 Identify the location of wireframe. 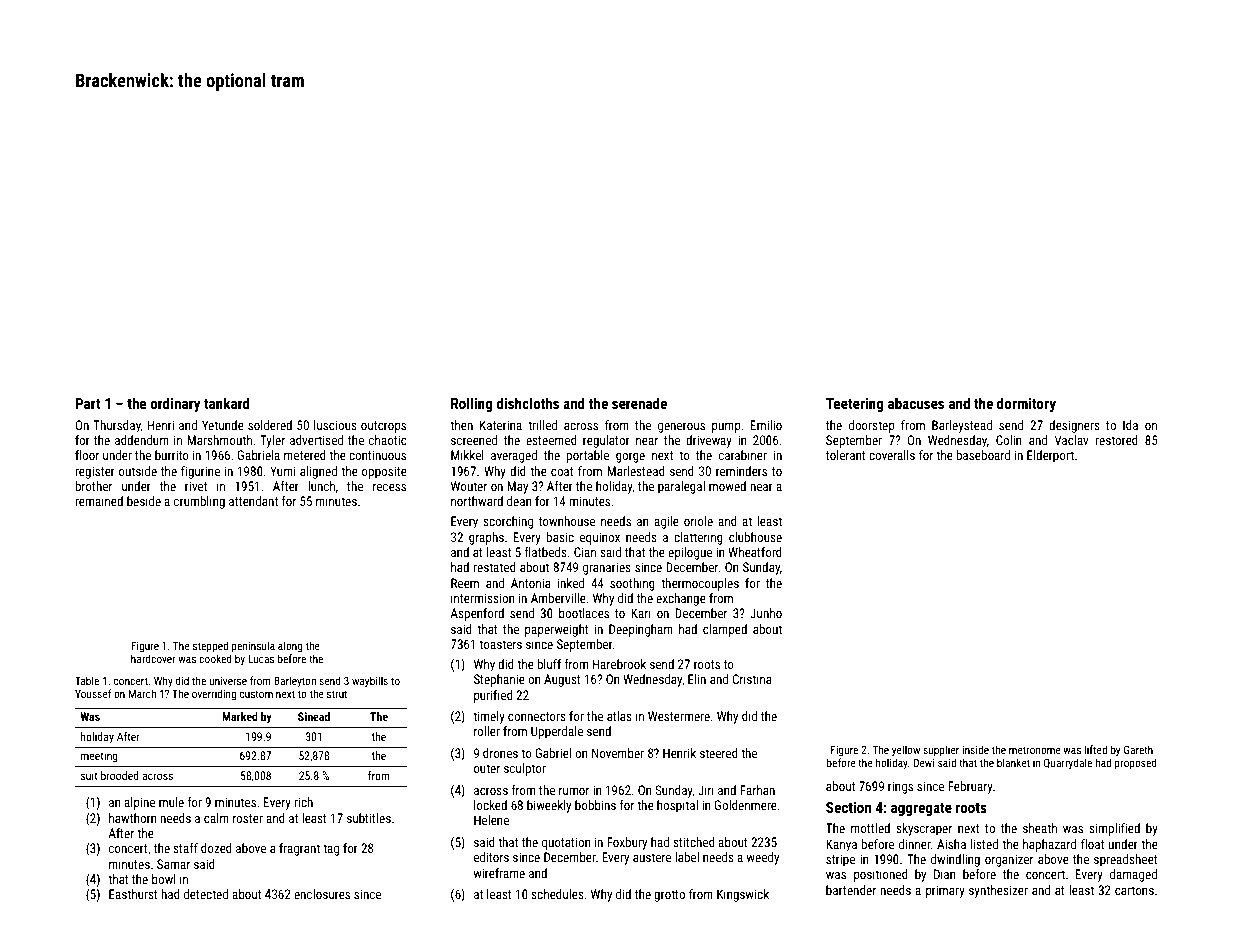
(499, 873).
